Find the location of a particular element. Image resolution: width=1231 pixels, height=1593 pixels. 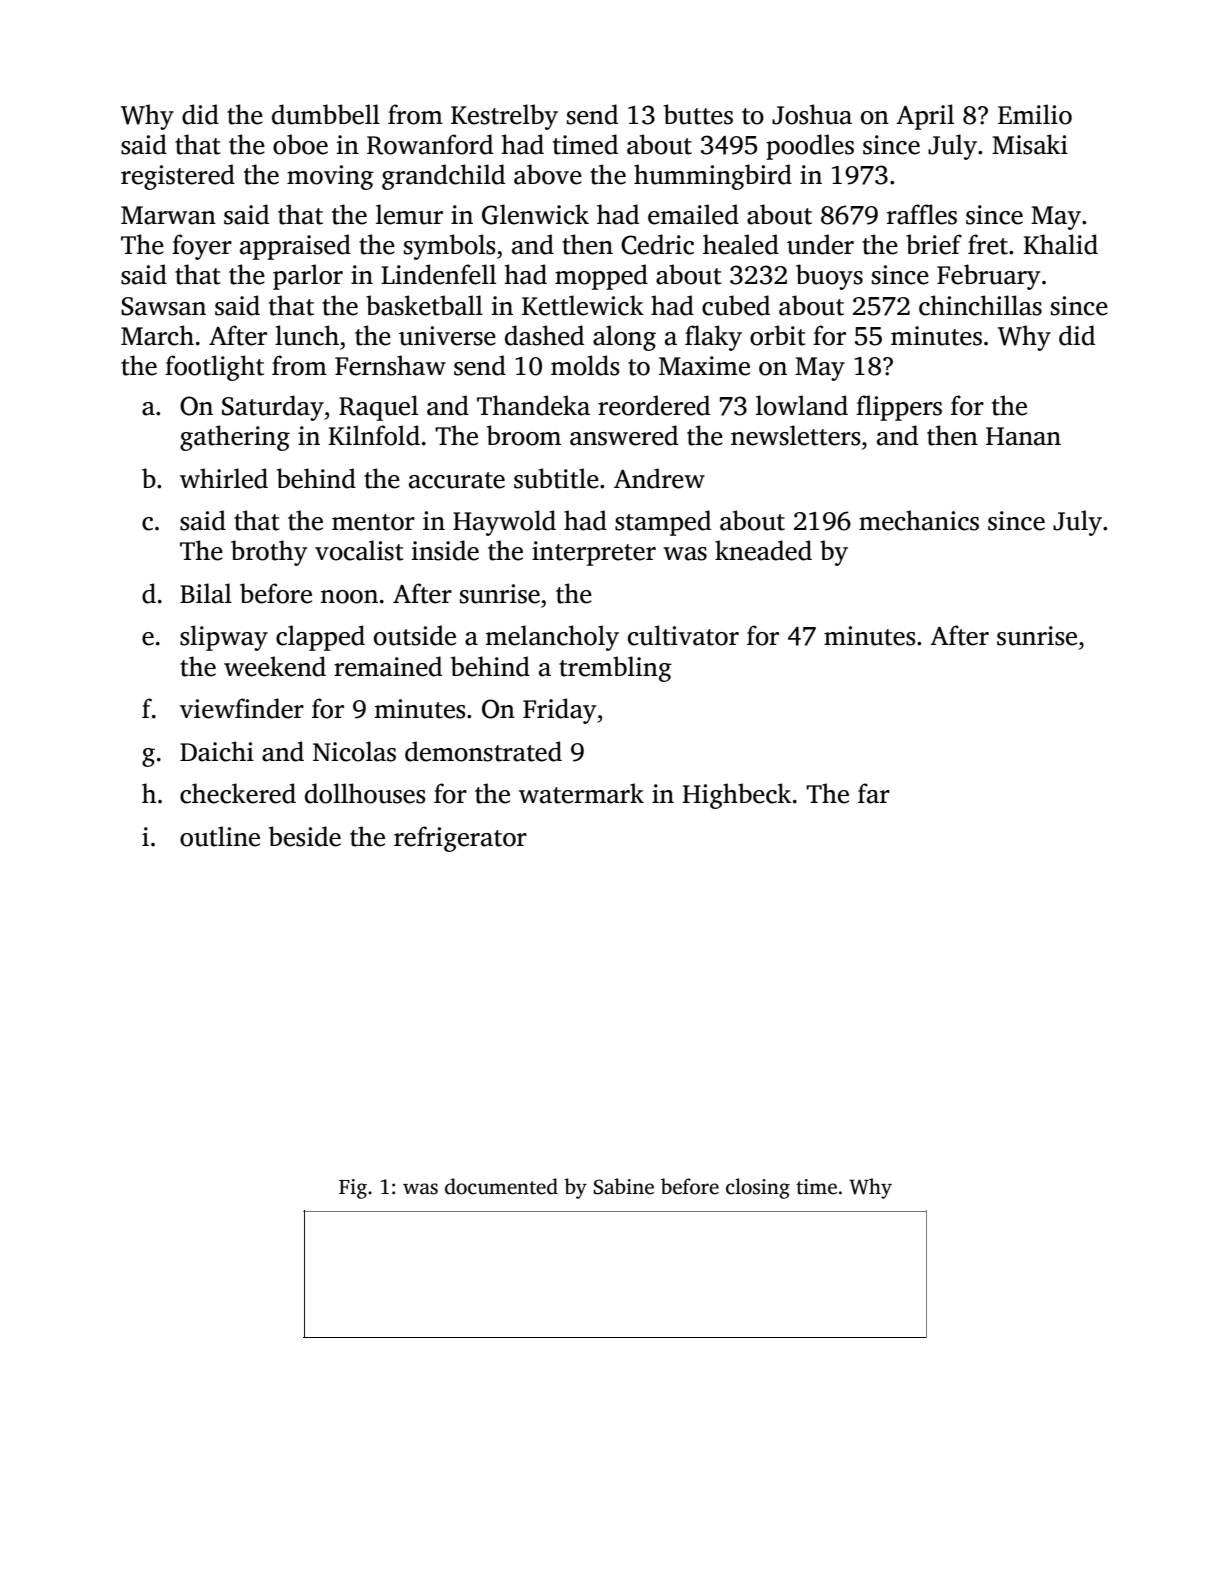

weekend is located at coordinates (275, 666).
